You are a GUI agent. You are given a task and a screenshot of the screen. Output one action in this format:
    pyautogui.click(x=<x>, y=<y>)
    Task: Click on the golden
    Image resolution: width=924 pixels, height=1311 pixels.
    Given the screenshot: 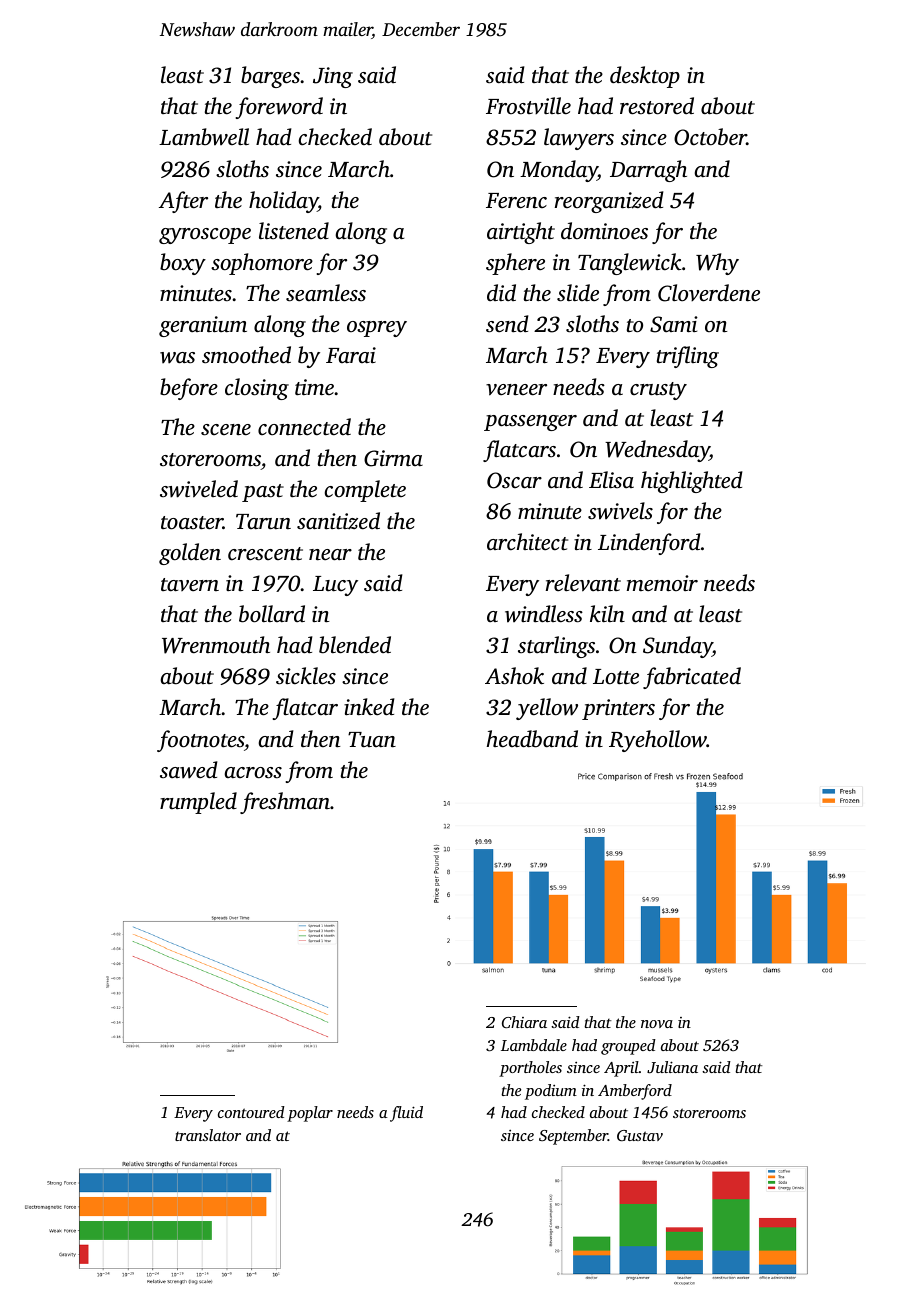 What is the action you would take?
    pyautogui.click(x=190, y=554)
